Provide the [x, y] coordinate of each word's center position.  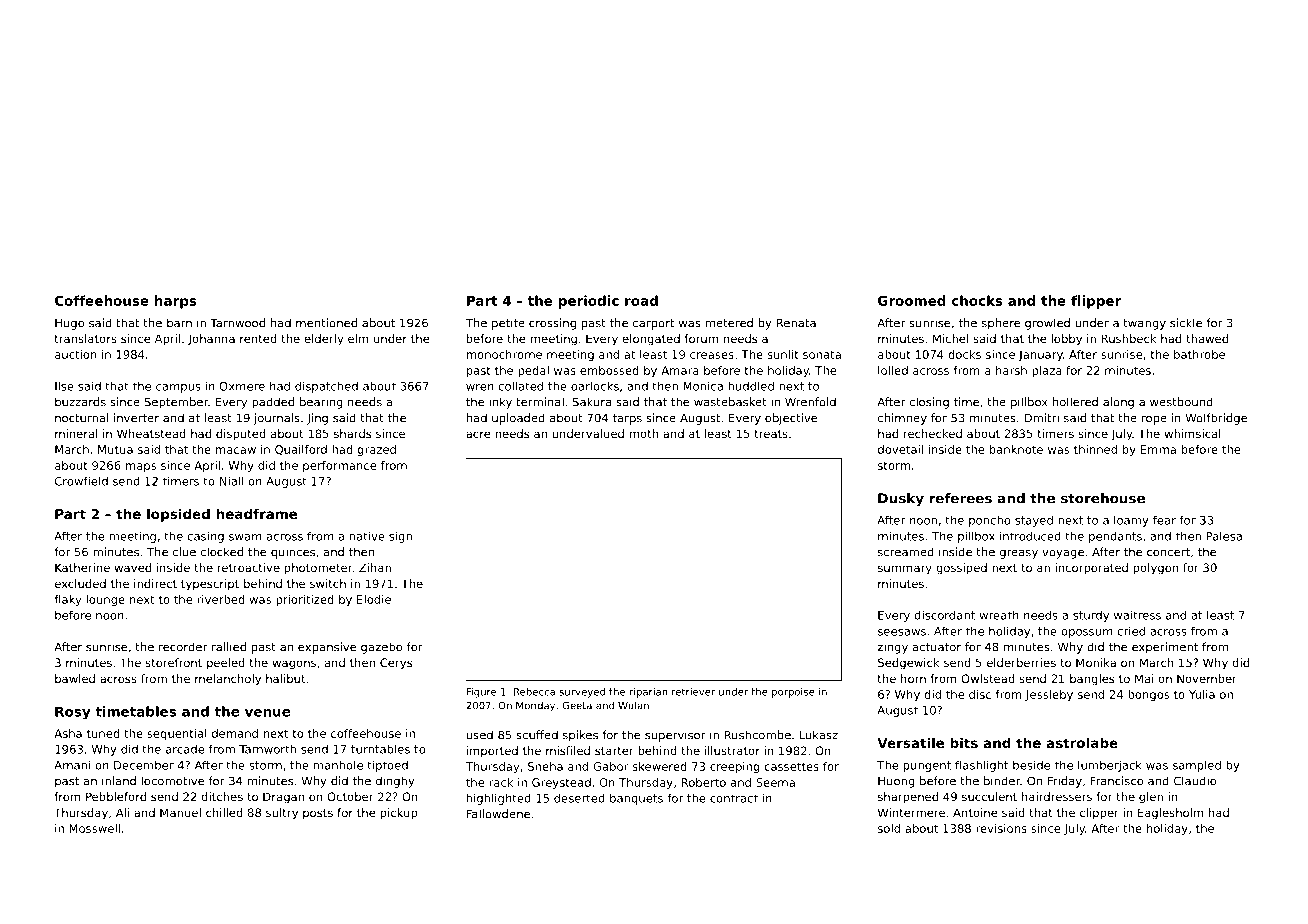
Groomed [912, 300]
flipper [1096, 302]
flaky [68, 600]
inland [119, 781]
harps [176, 302]
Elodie [374, 599]
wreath [999, 615]
